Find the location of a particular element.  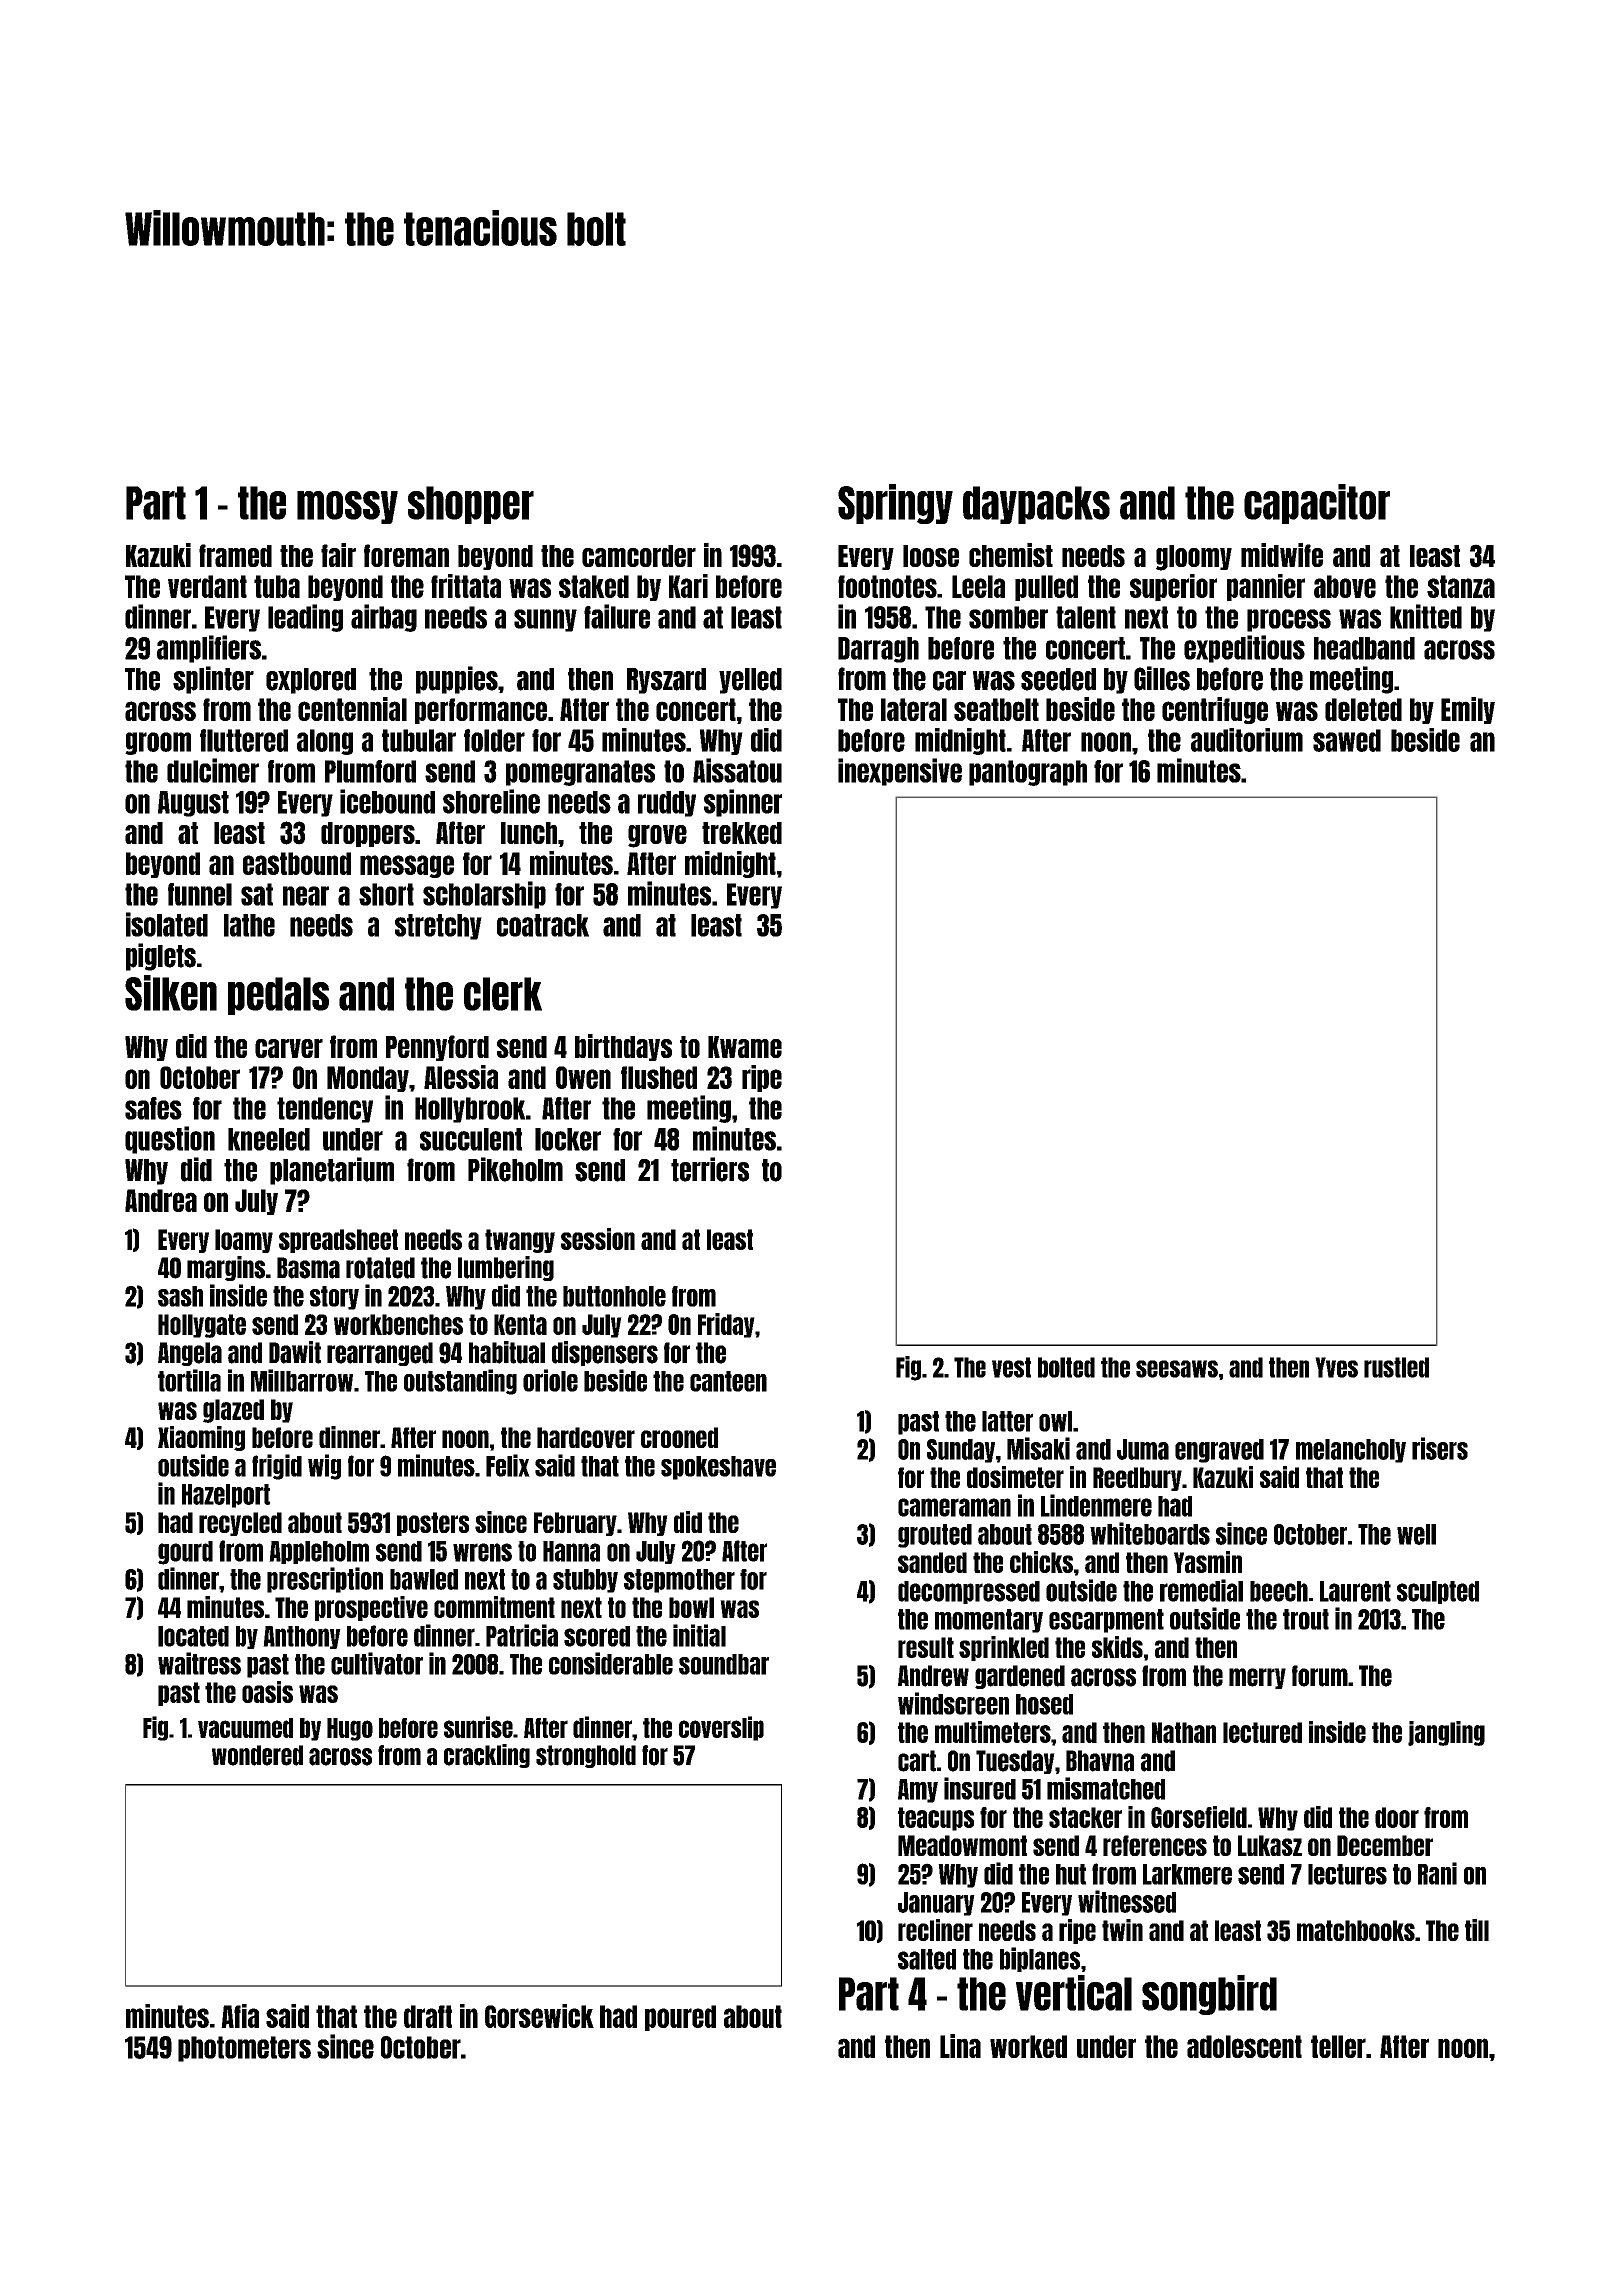

Afia is located at coordinates (240, 2016).
